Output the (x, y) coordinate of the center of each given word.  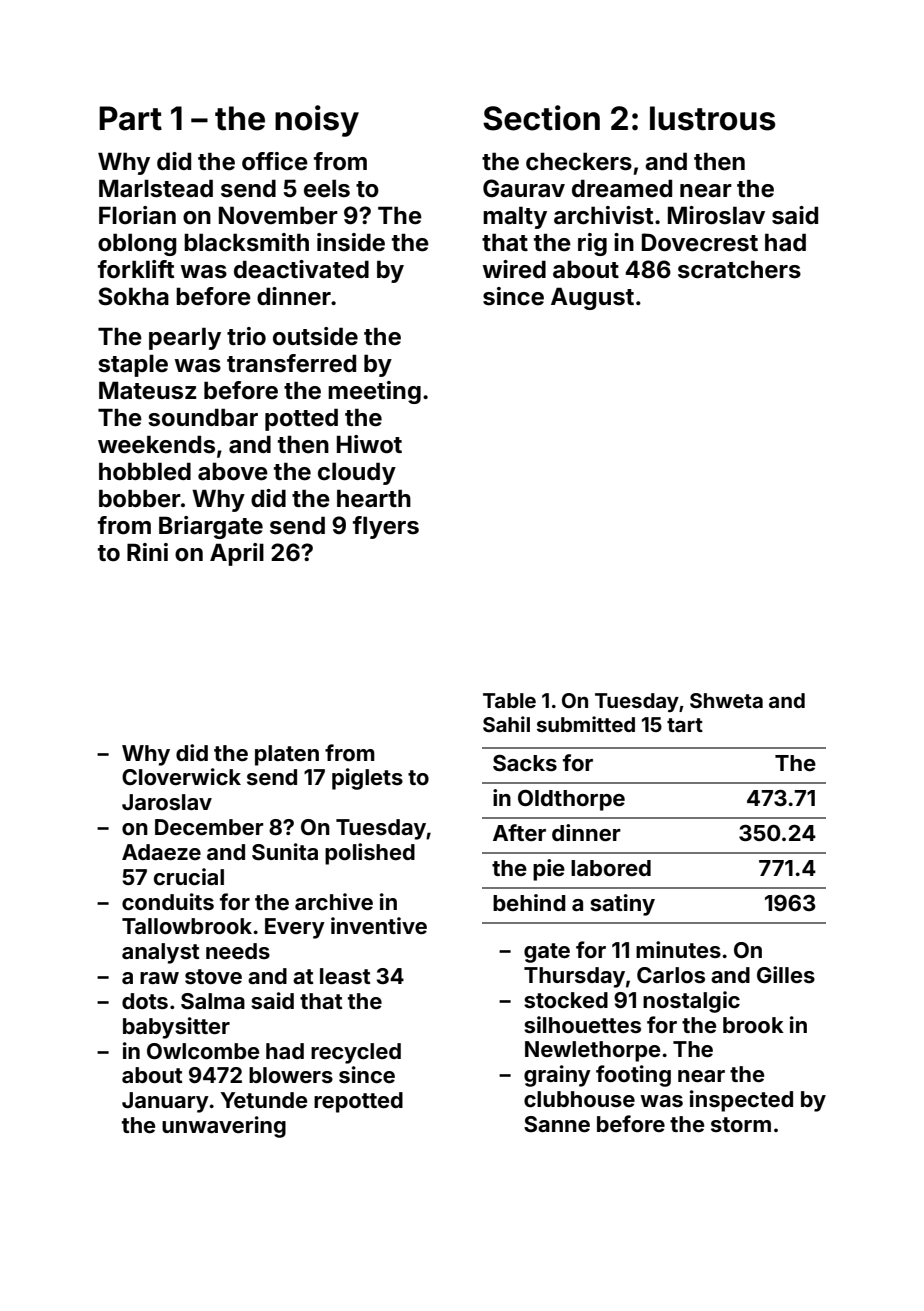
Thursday (574, 977)
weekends (156, 444)
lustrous (713, 118)
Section (541, 118)
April (237, 554)
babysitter (176, 1028)
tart (685, 725)
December (209, 827)
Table (509, 700)
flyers (386, 527)
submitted (586, 724)
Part (130, 118)
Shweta (726, 700)
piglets (367, 779)
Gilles (786, 974)
